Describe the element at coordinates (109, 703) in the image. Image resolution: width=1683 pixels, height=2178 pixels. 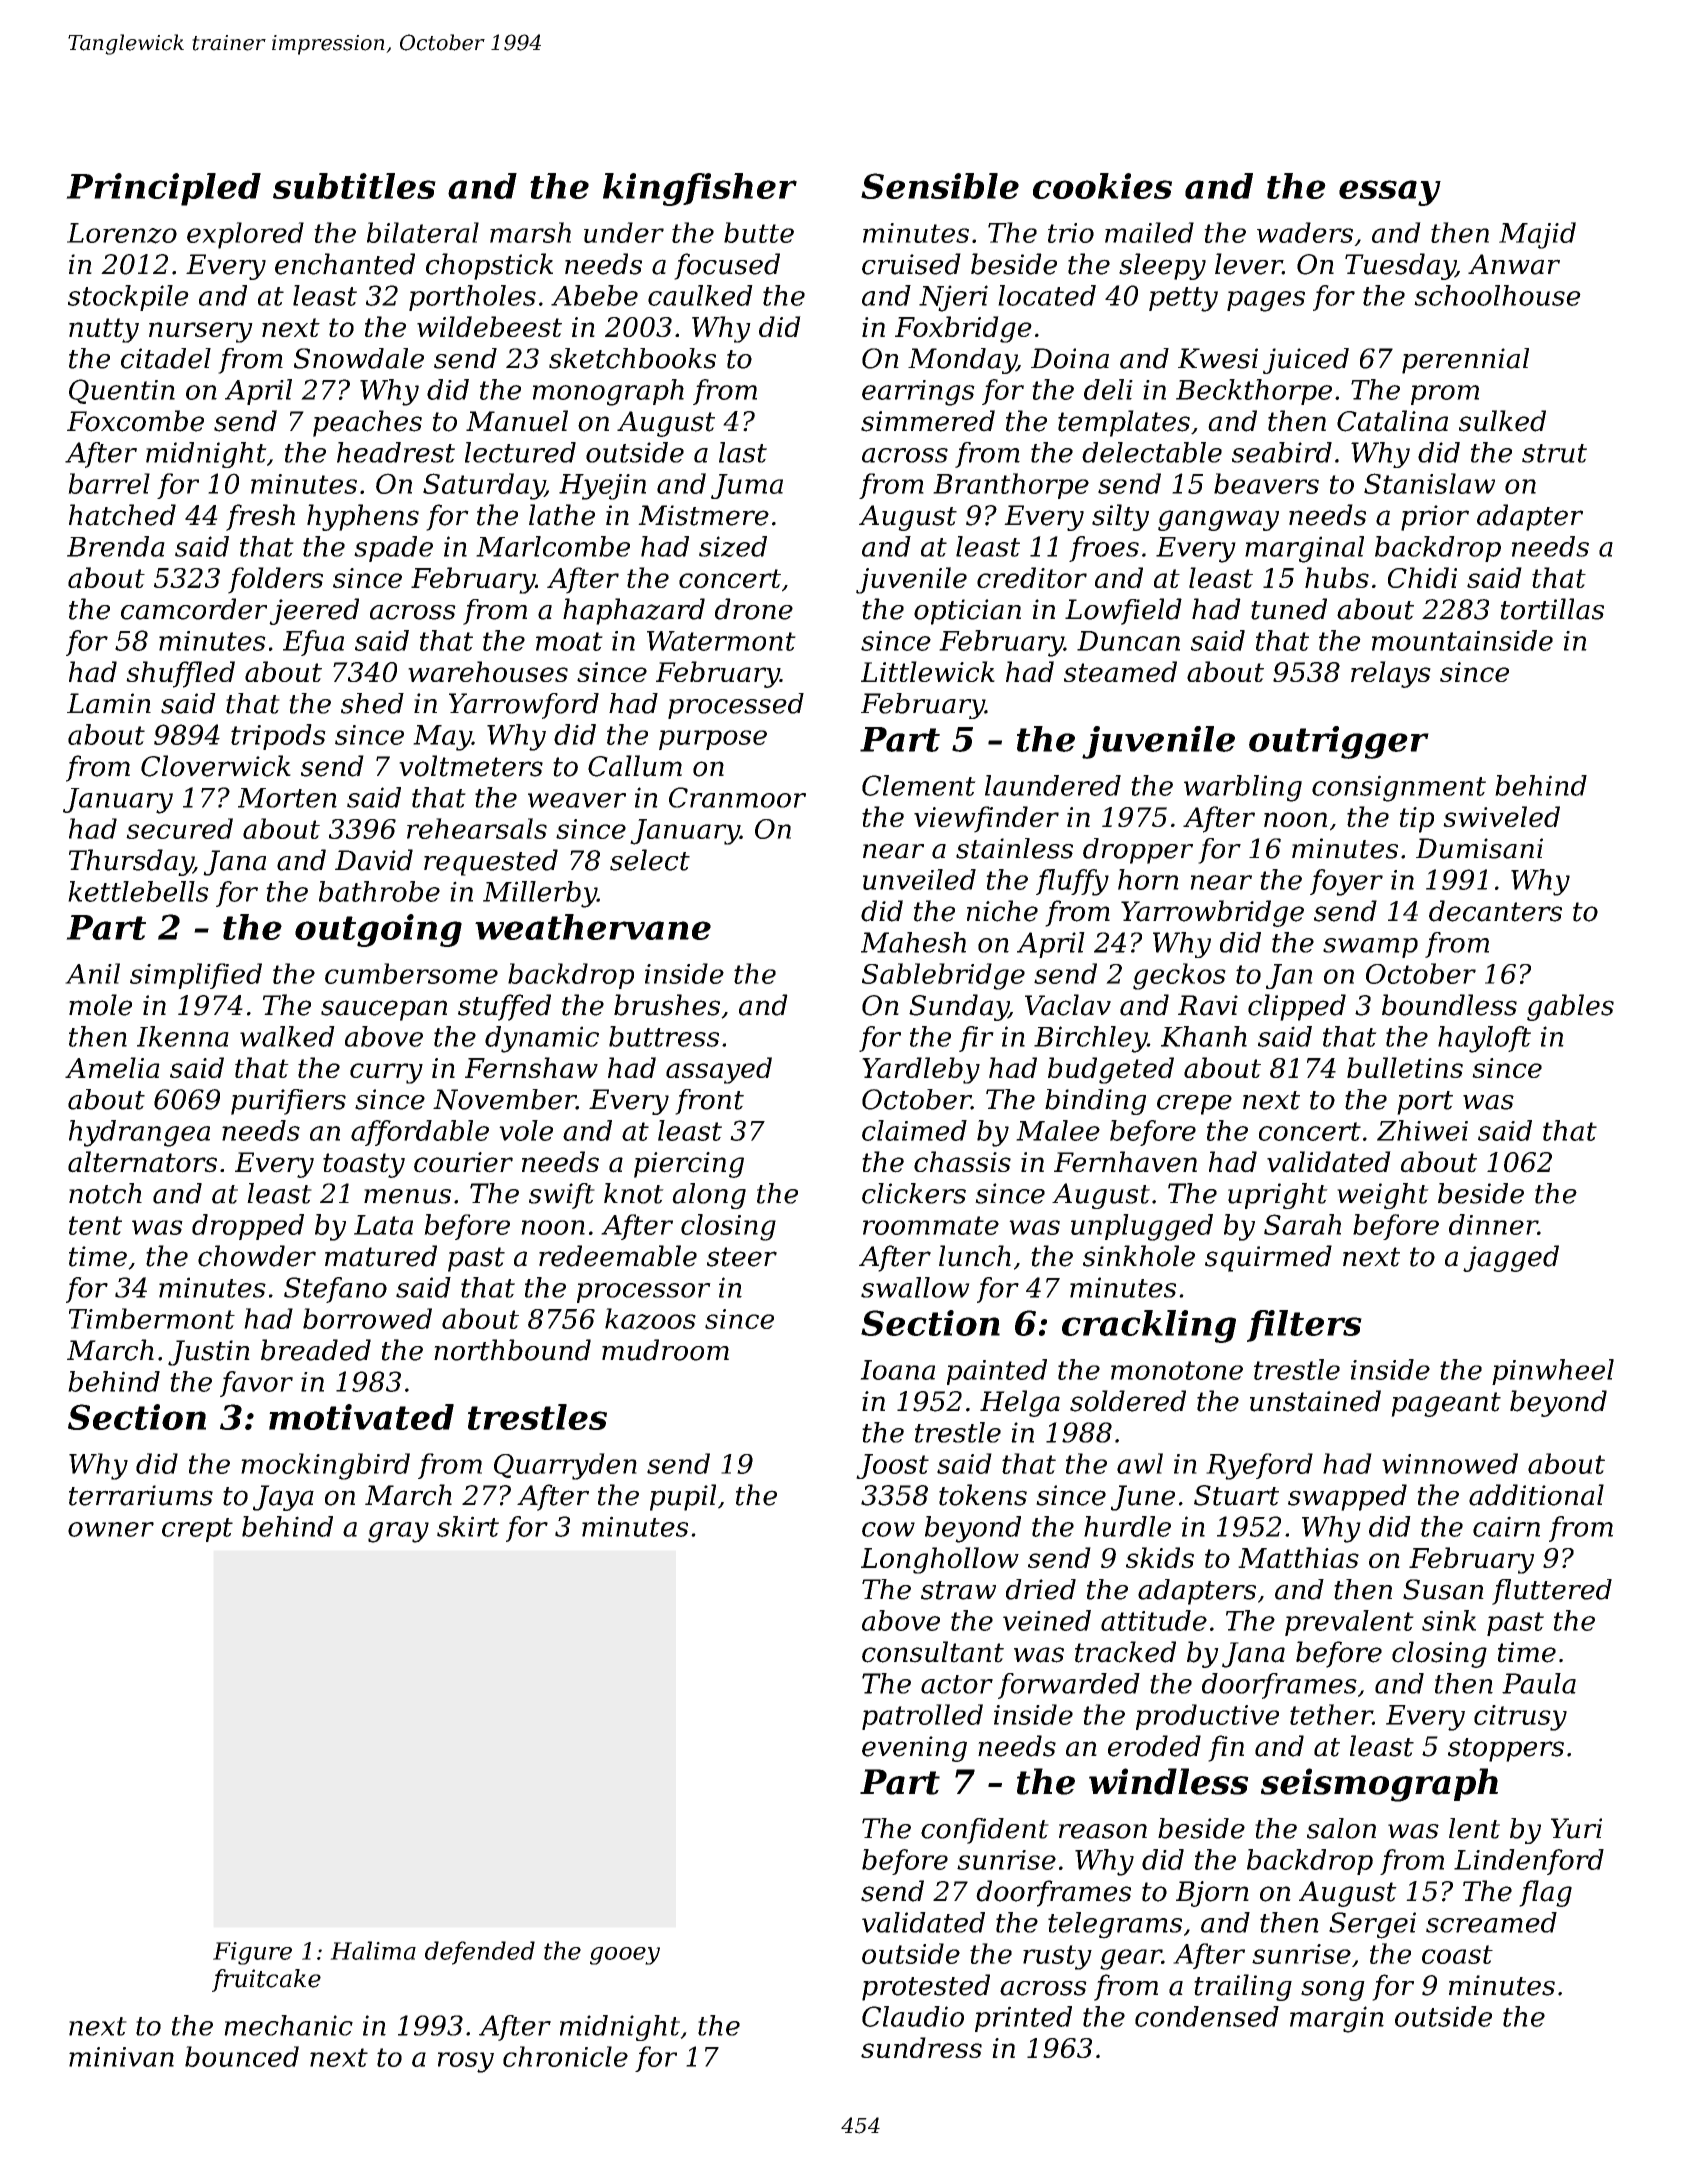
I see `Lamin` at that location.
